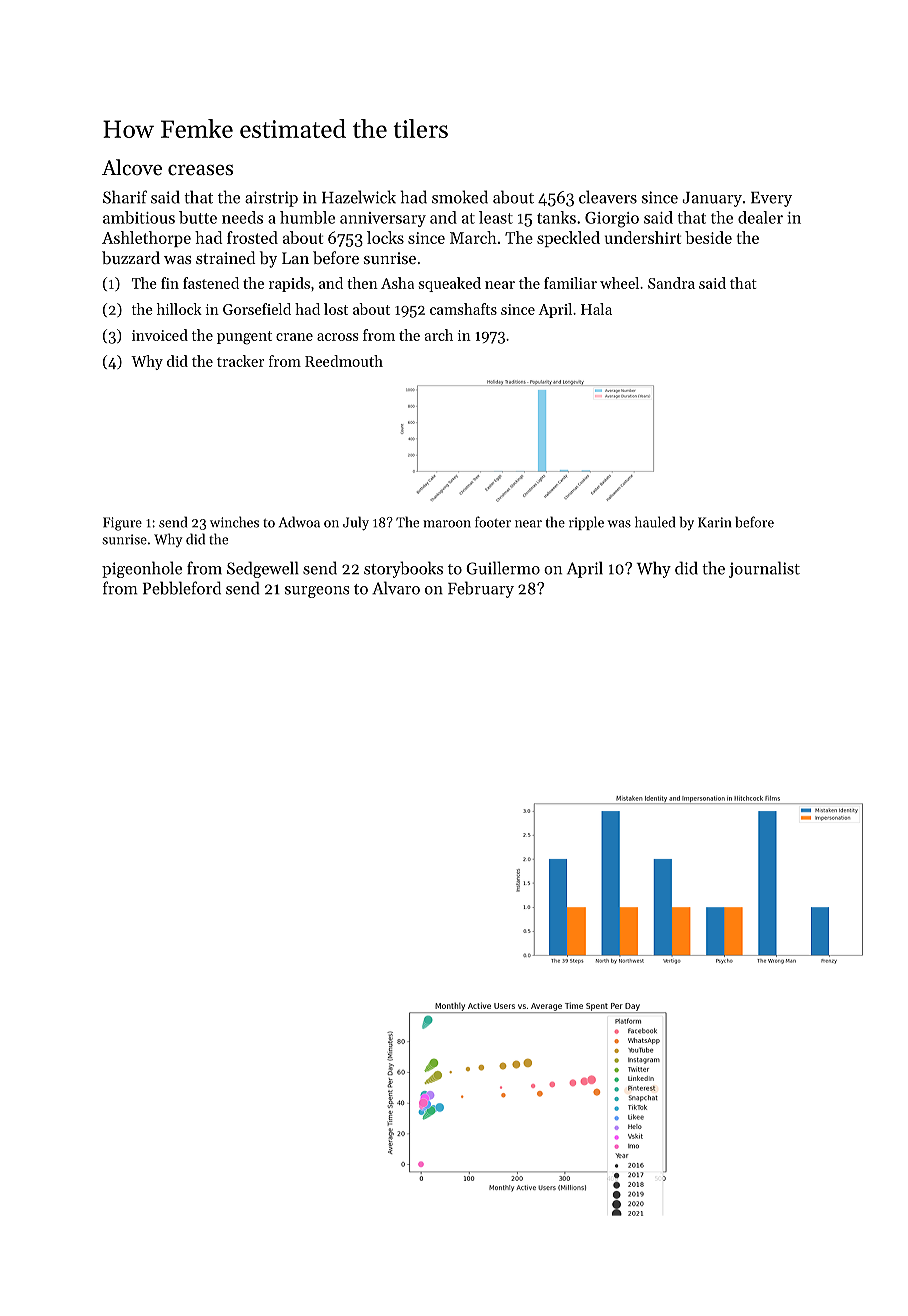 This screenshot has width=908, height=1316. What do you see at coordinates (240, 361) in the screenshot?
I see `tracker` at bounding box center [240, 361].
